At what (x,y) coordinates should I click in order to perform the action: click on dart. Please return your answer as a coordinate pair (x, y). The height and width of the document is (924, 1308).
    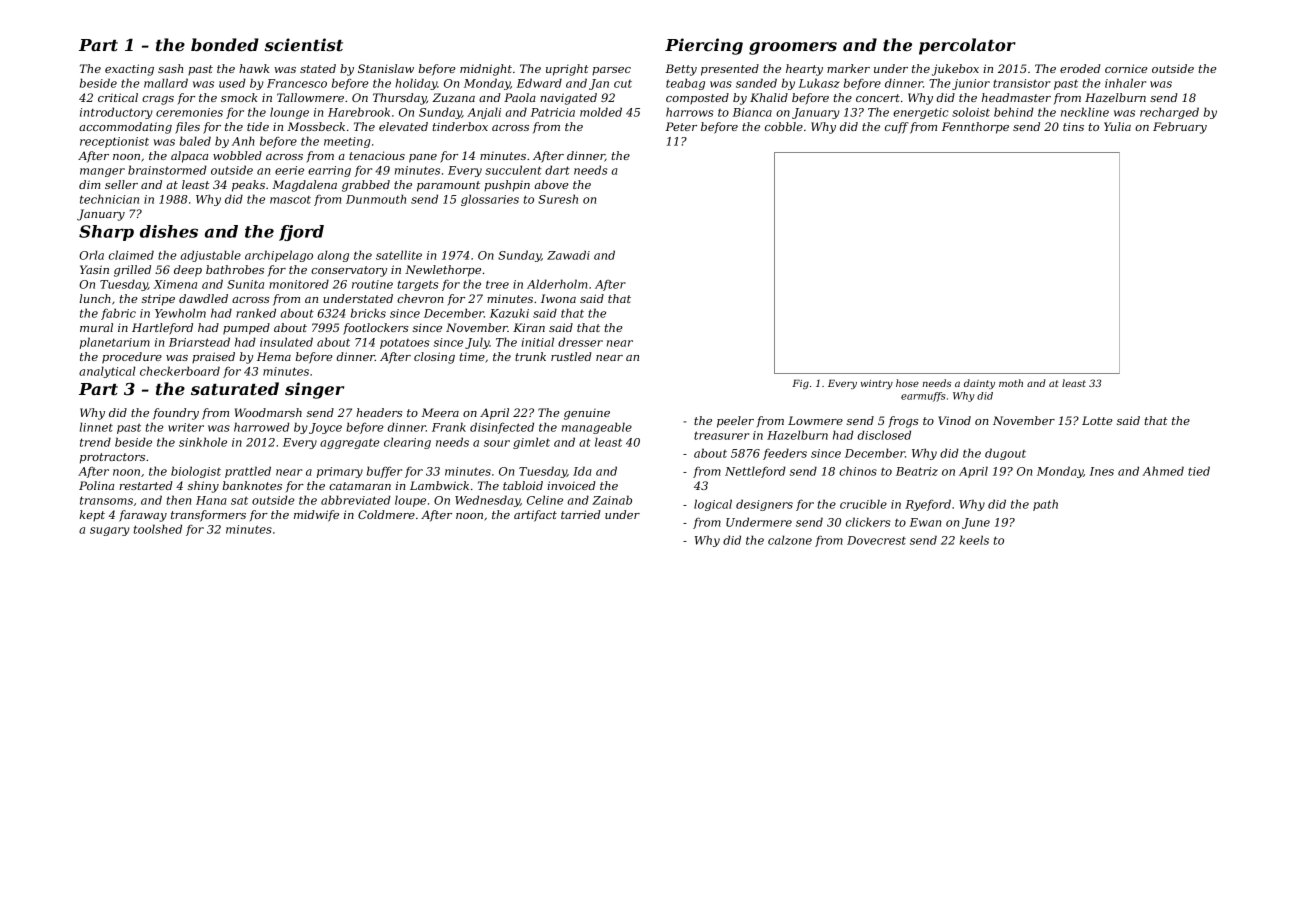
    Looking at the image, I should click on (557, 170).
